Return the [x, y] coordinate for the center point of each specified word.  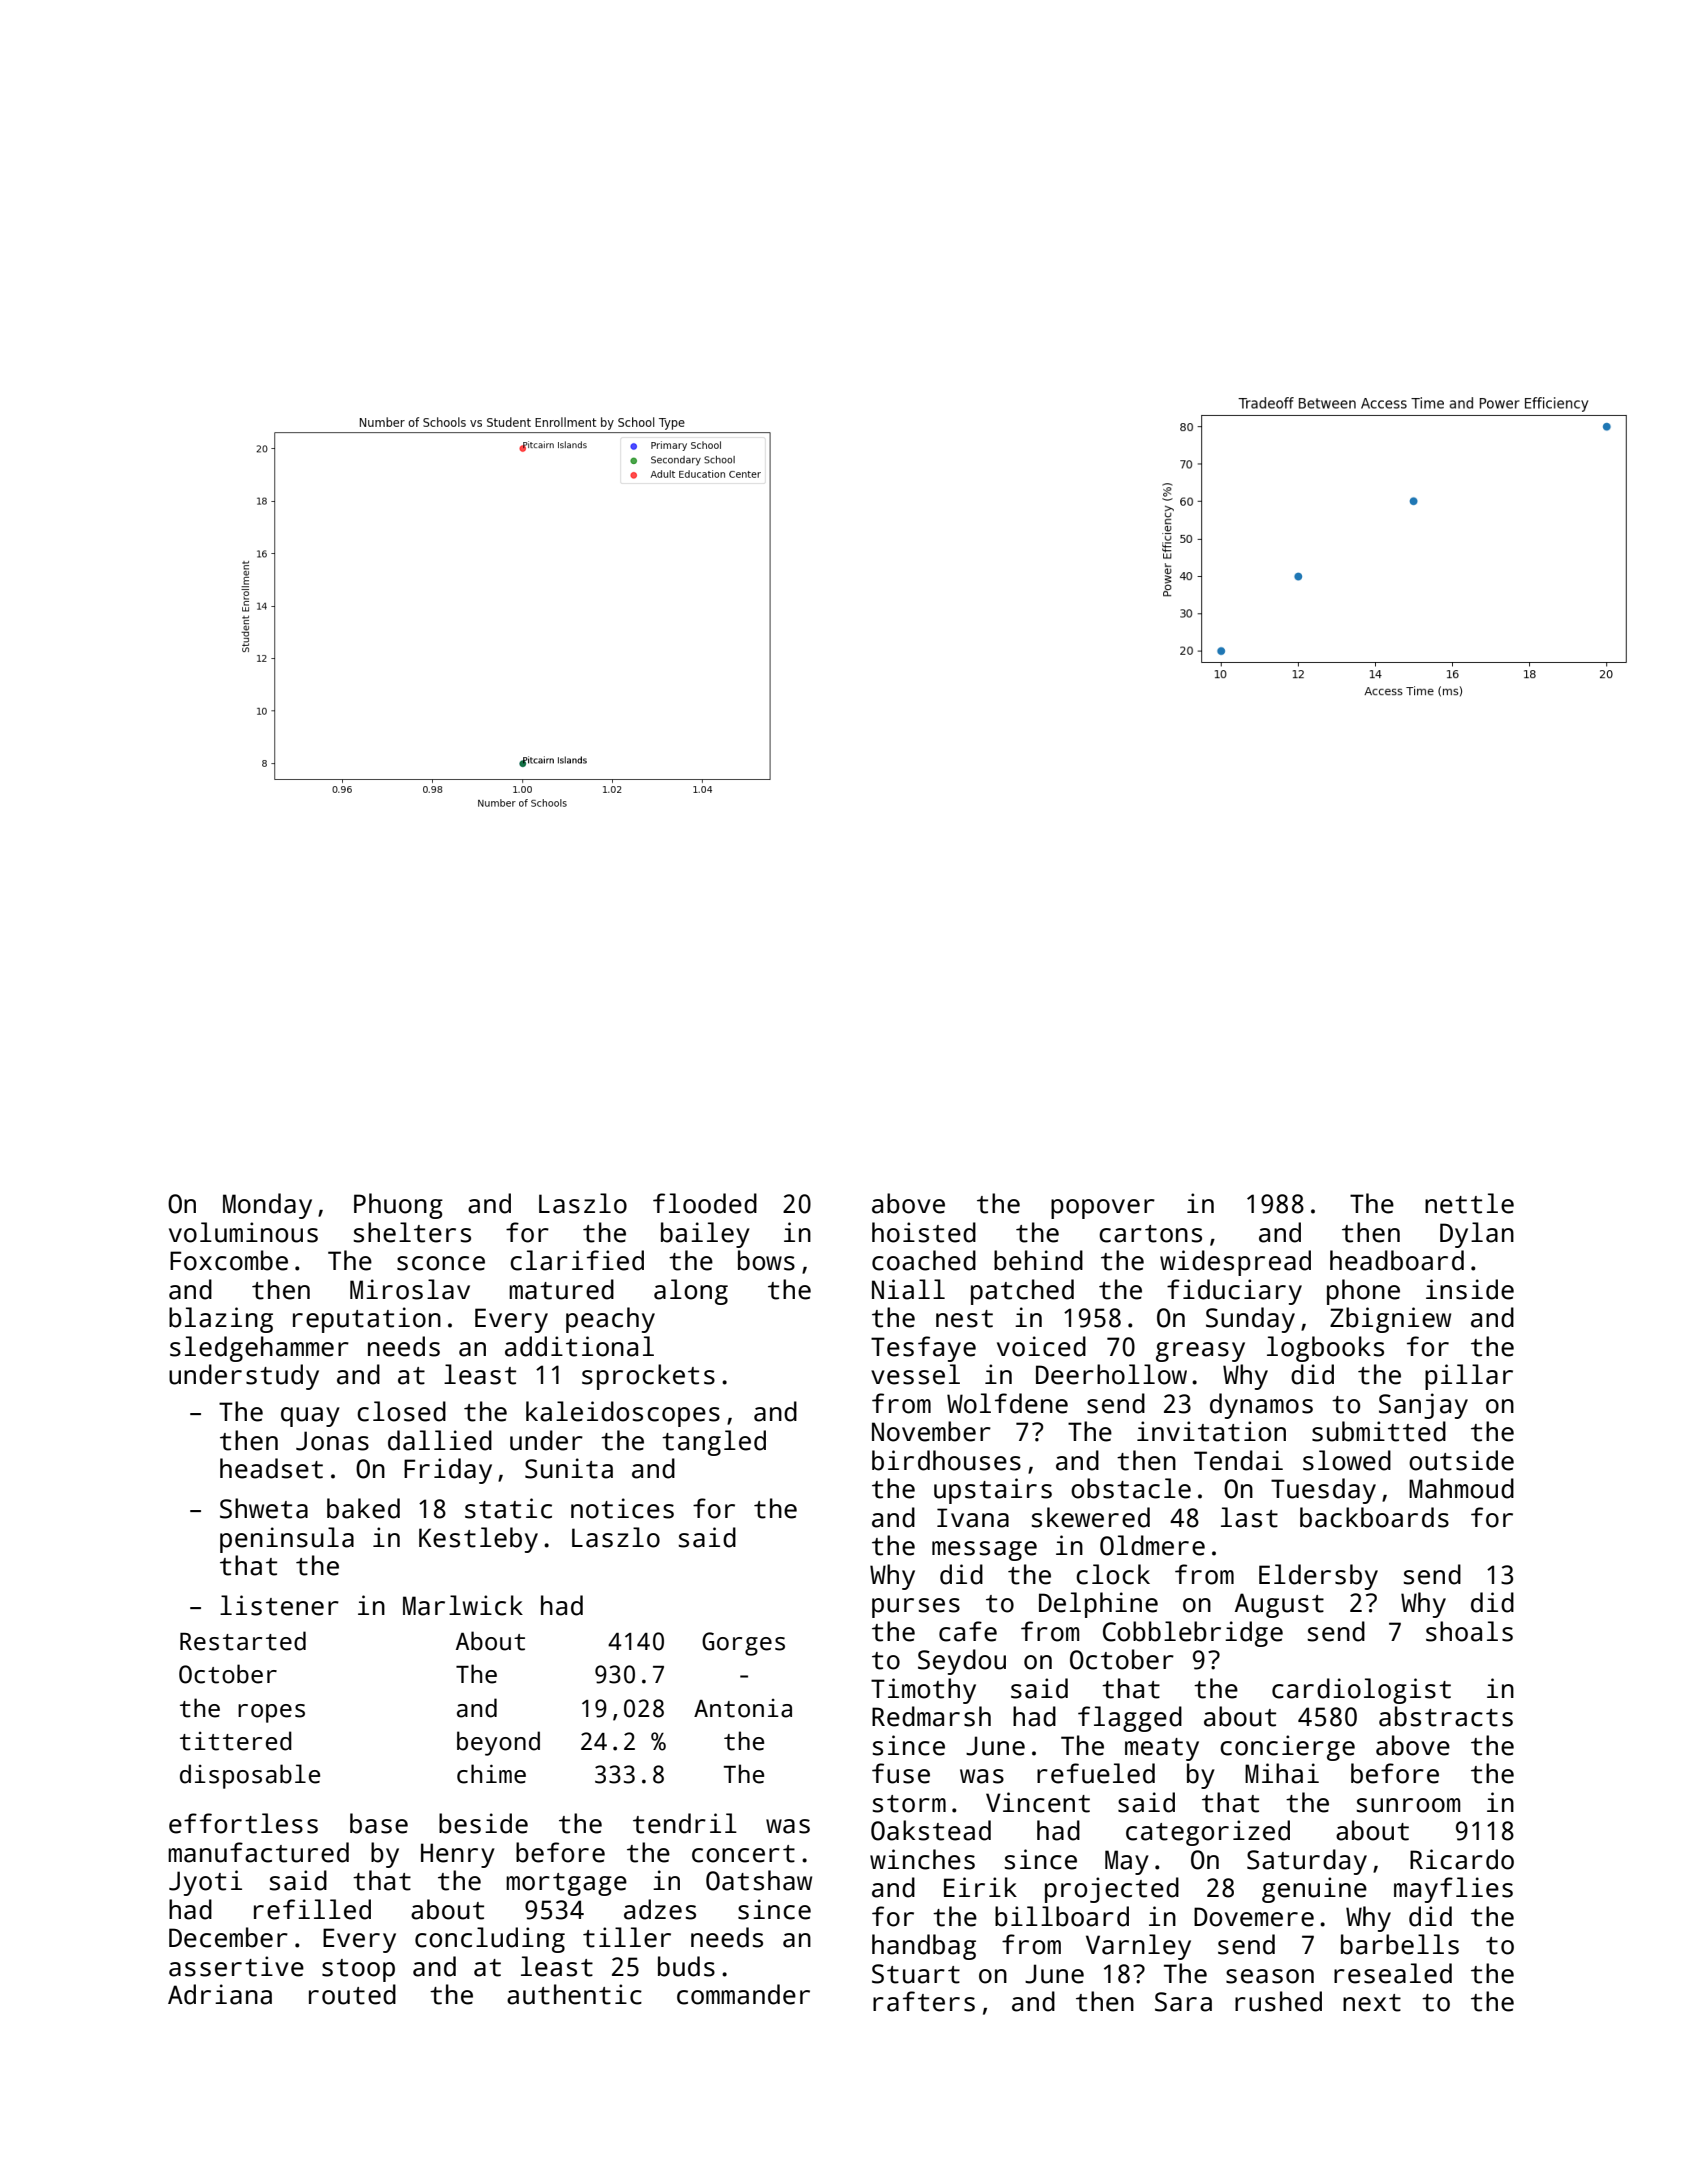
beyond [498, 1743]
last [1249, 1517]
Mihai [1282, 1773]
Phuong [398, 1206]
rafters [924, 2001]
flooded [705, 1203]
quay [310, 1417]
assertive [236, 1966]
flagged [1130, 1719]
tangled [714, 1443]
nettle [1469, 1203]
